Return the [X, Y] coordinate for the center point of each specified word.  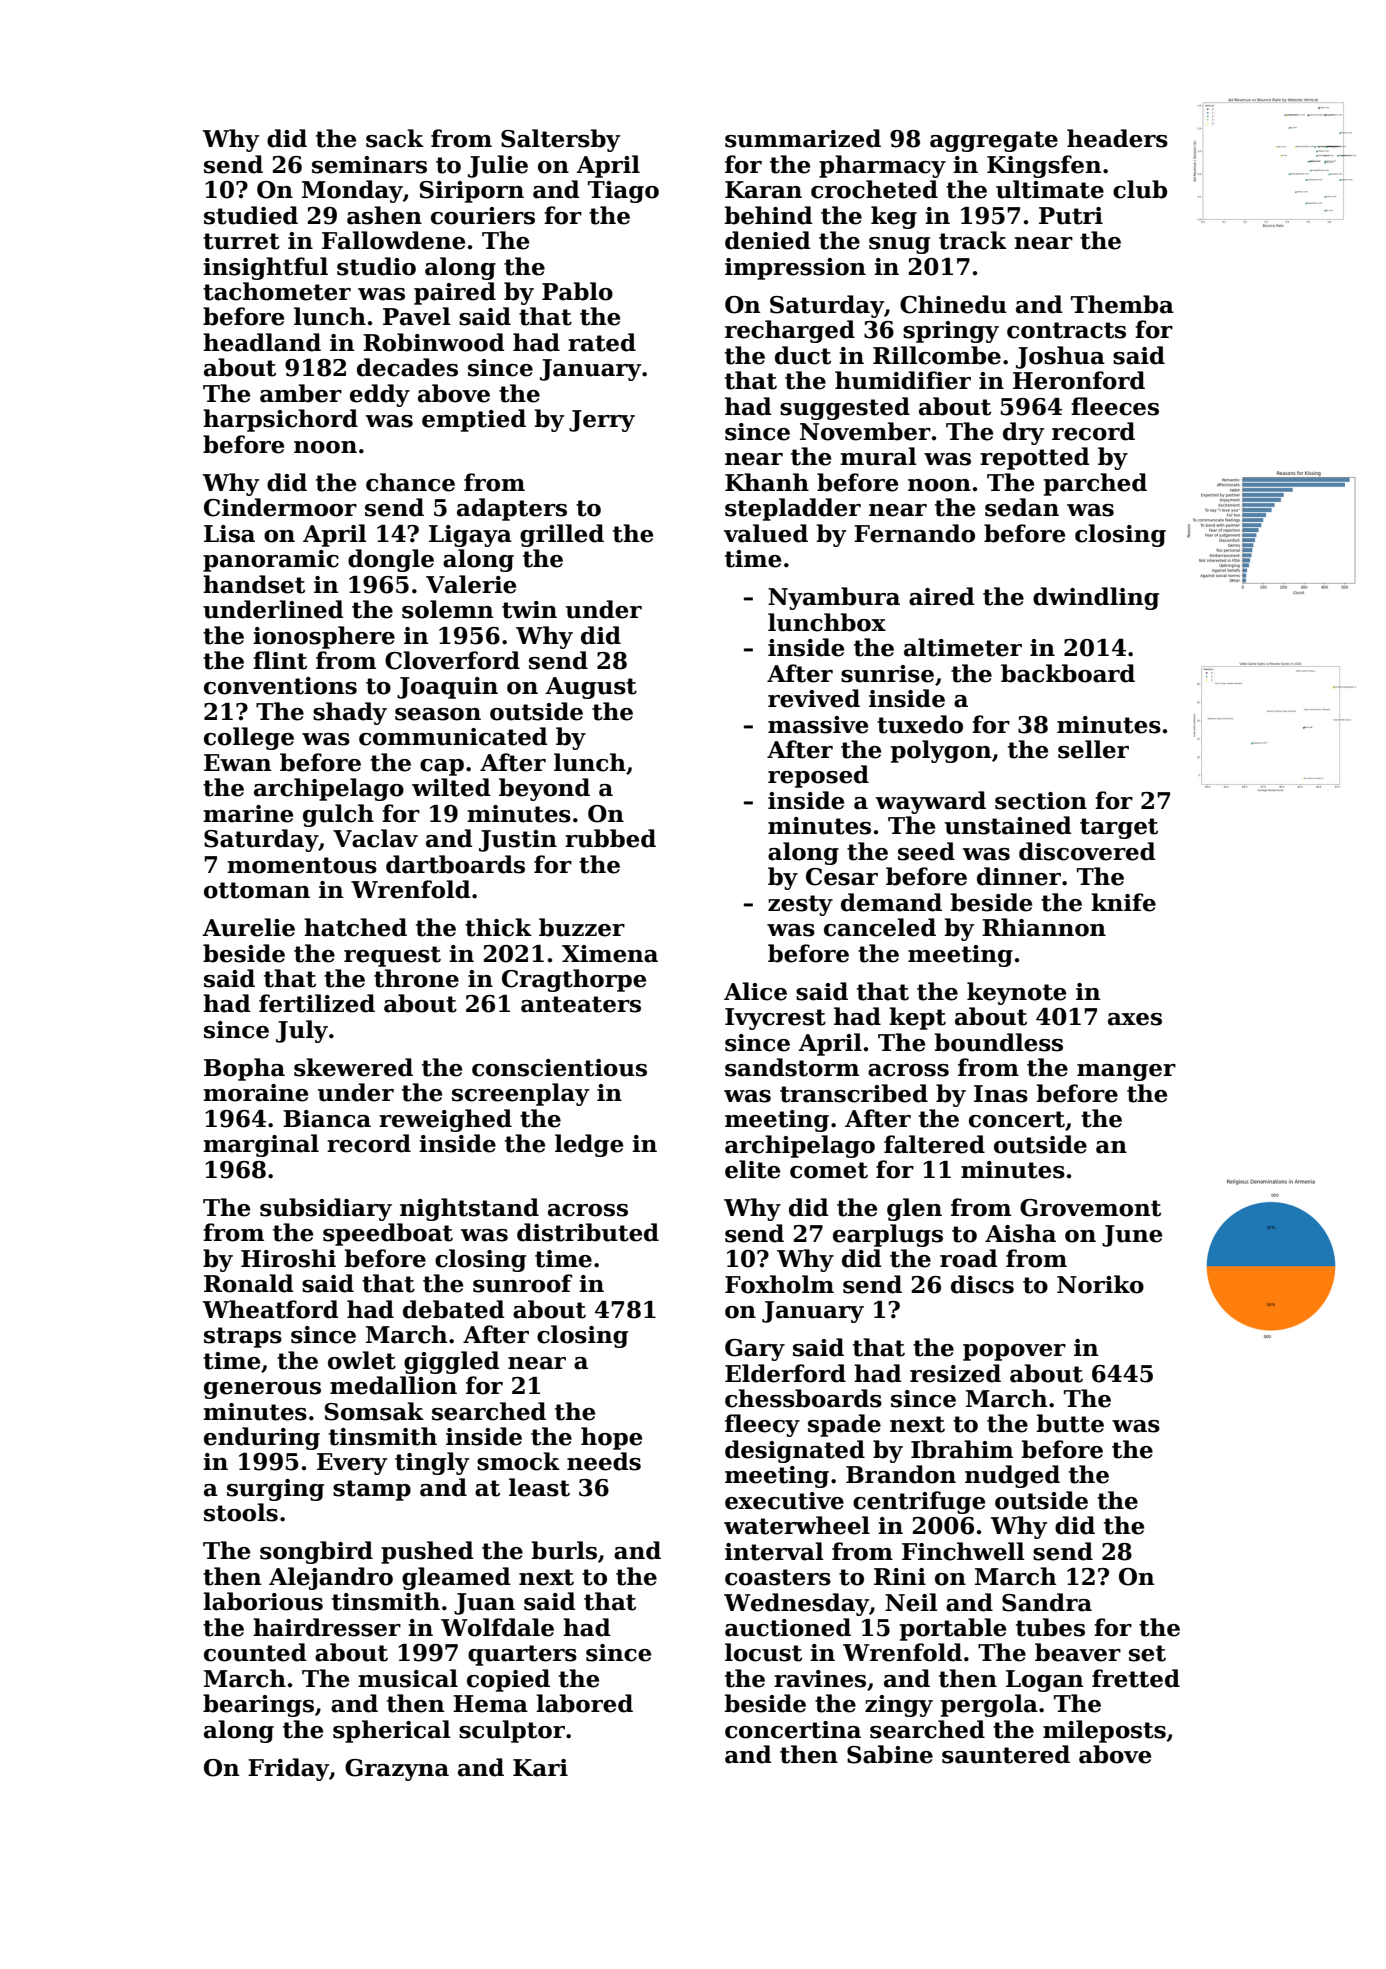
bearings [258, 1705]
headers [1117, 138]
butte [1070, 1423]
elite [752, 1169]
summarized [803, 138]
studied [251, 215]
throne [416, 978]
